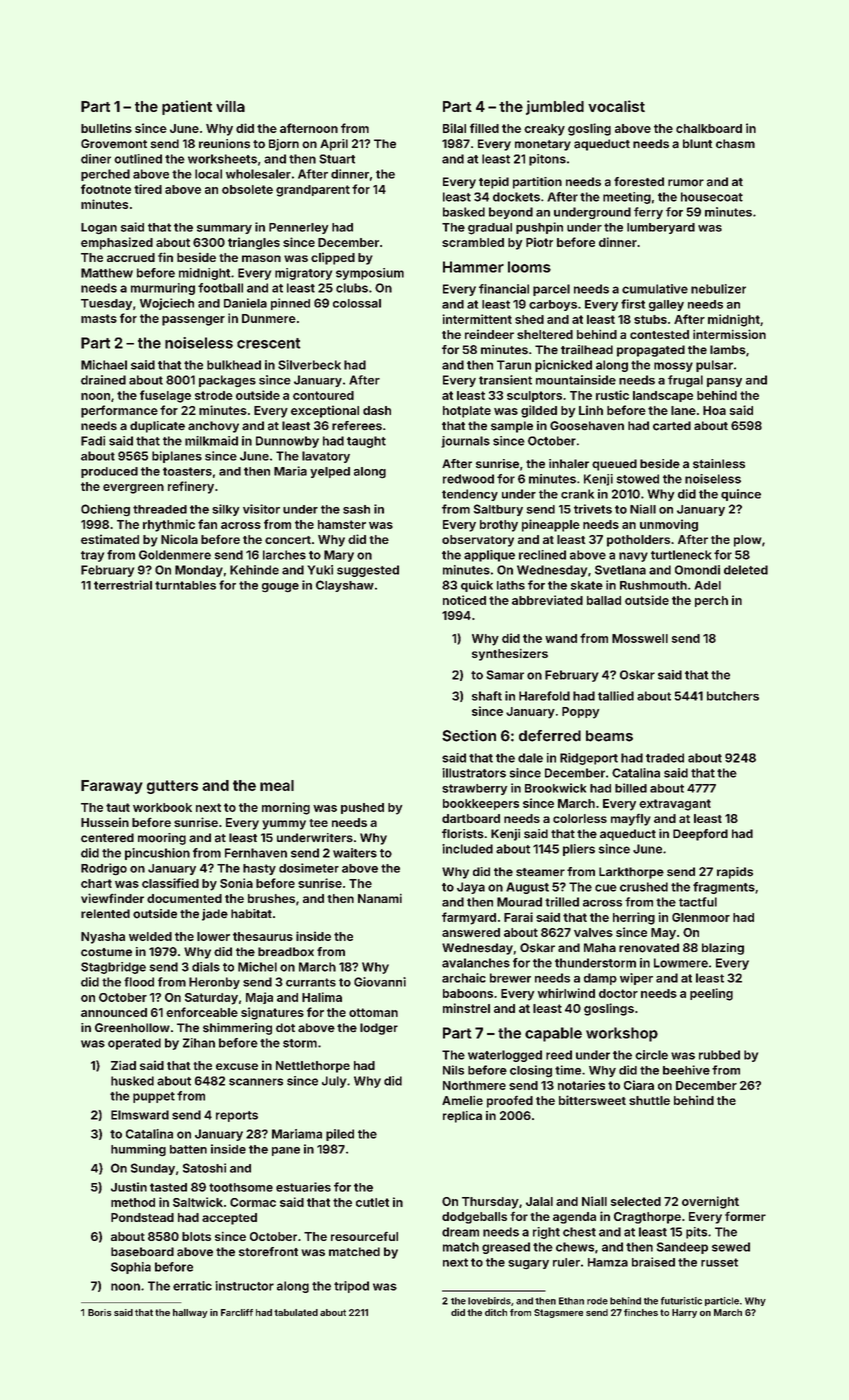  Describe the element at coordinates (701, 917) in the screenshot. I see `Glenmoor` at that location.
